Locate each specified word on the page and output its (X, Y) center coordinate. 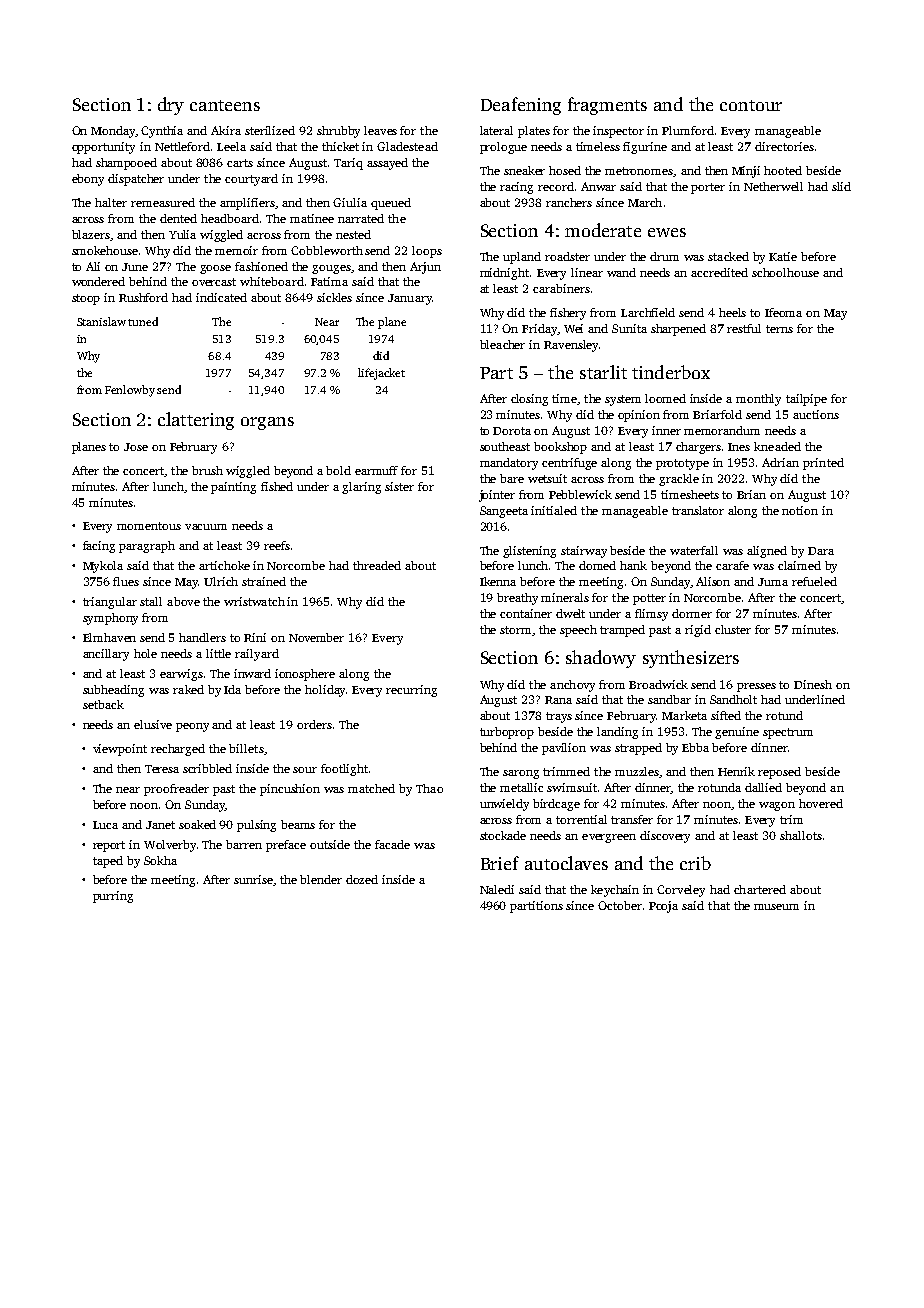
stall (151, 601)
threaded (377, 565)
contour (751, 105)
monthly (758, 400)
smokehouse (105, 250)
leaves (380, 130)
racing (516, 188)
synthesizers (691, 659)
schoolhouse (785, 272)
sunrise (253, 879)
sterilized (270, 130)
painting (233, 488)
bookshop (560, 448)
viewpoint (120, 750)
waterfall (694, 550)
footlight (344, 770)
